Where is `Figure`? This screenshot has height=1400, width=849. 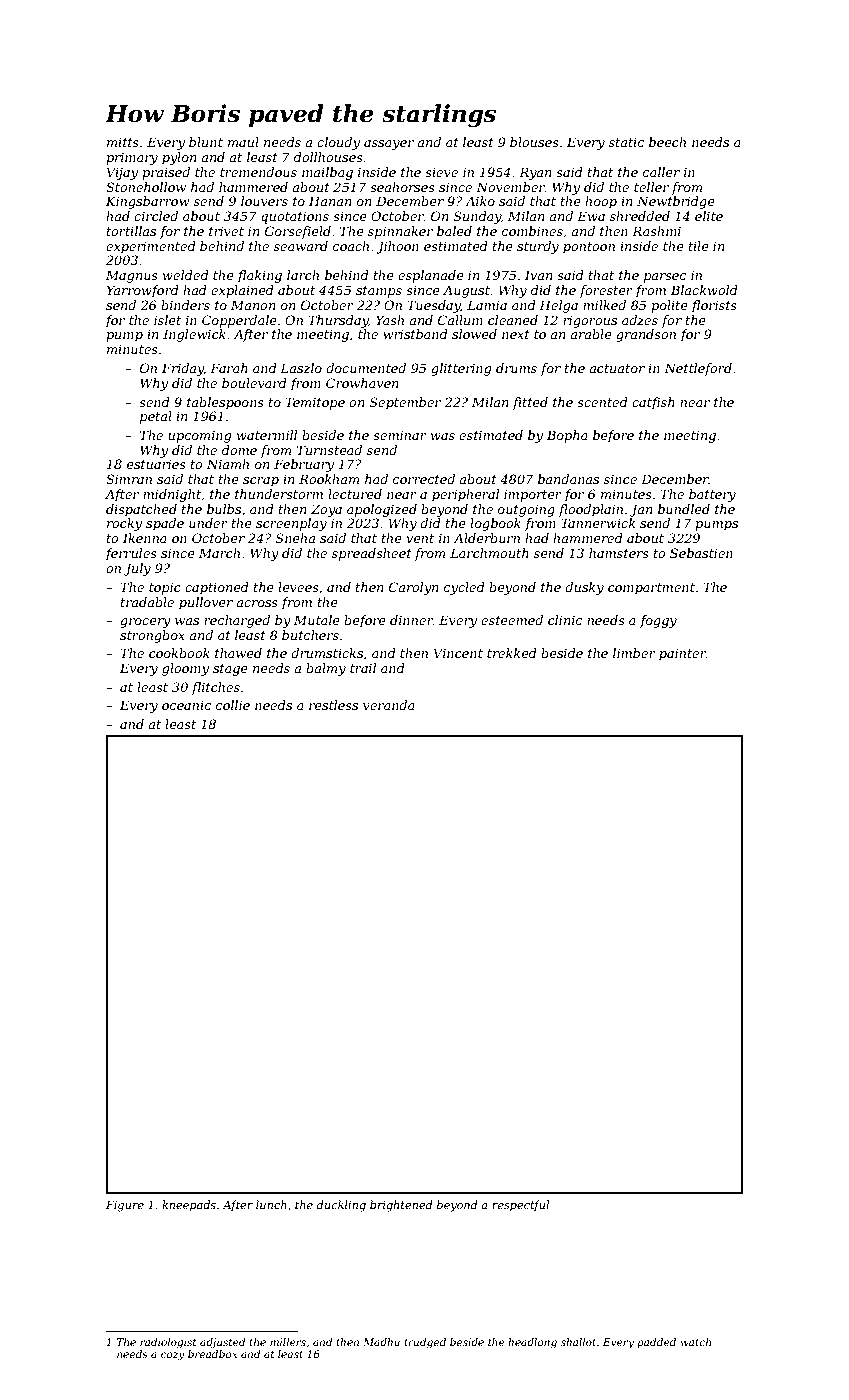 Figure is located at coordinates (125, 1206).
